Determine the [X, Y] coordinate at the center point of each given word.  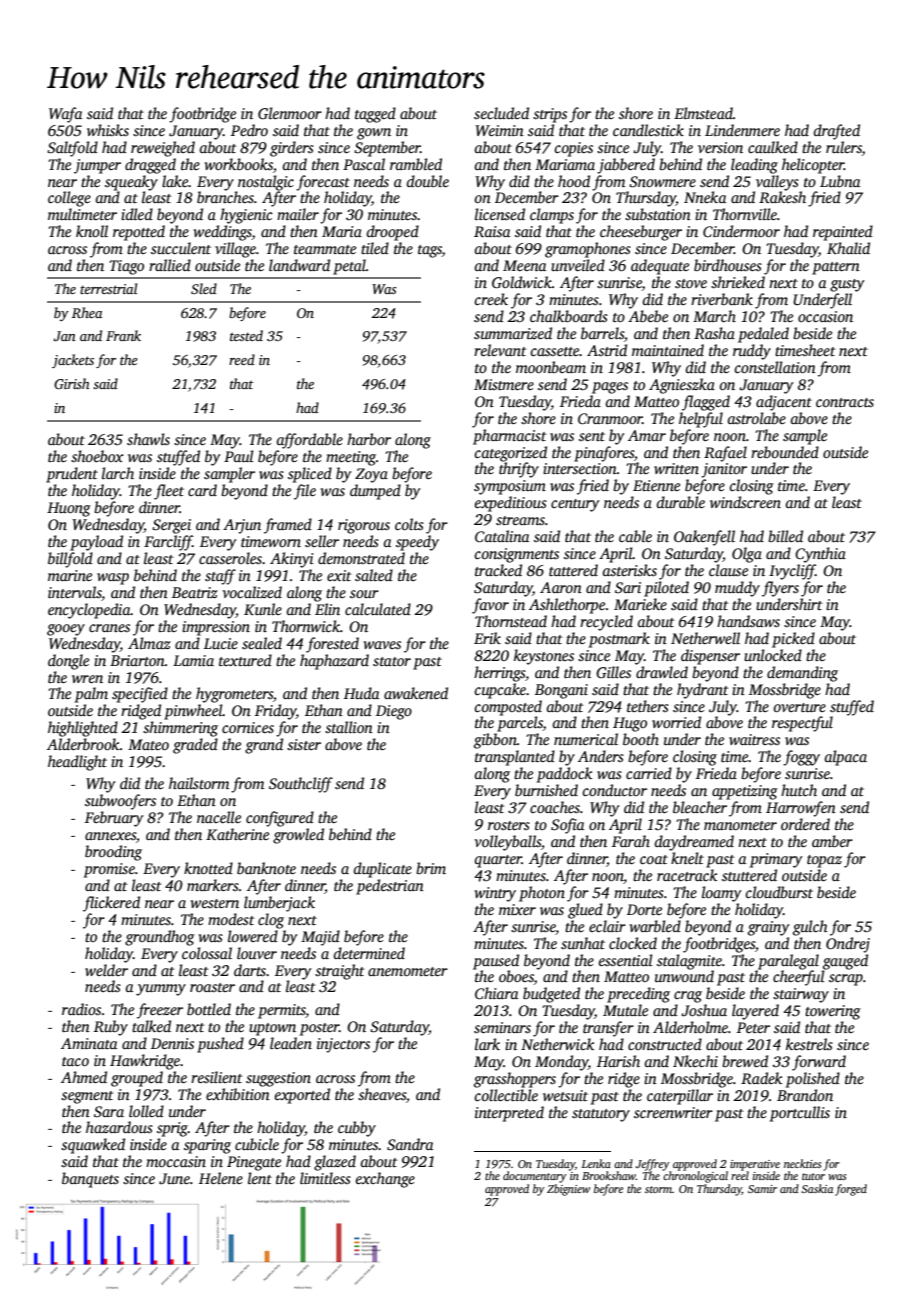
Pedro [249, 130]
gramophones [588, 250]
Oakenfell [704, 538]
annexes [110, 836]
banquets [90, 1180]
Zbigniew [568, 1190]
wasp [113, 579]
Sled [204, 288]
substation [658, 214]
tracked [498, 570]
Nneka [705, 197]
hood [574, 181]
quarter [498, 861]
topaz [824, 861]
